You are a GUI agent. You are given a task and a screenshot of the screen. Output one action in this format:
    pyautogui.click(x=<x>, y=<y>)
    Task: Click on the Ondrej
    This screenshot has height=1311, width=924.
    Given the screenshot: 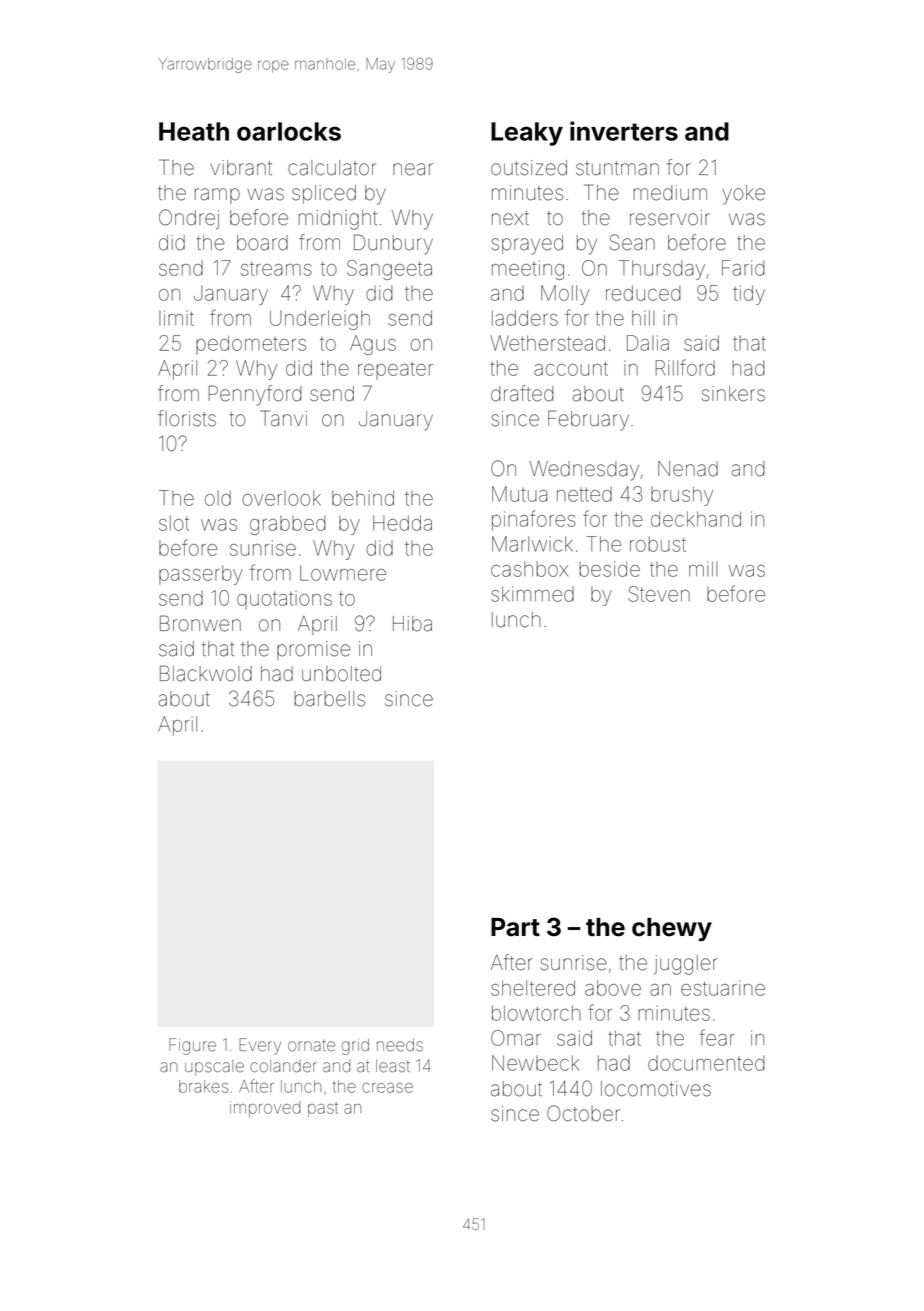 What is the action you would take?
    pyautogui.click(x=189, y=219)
